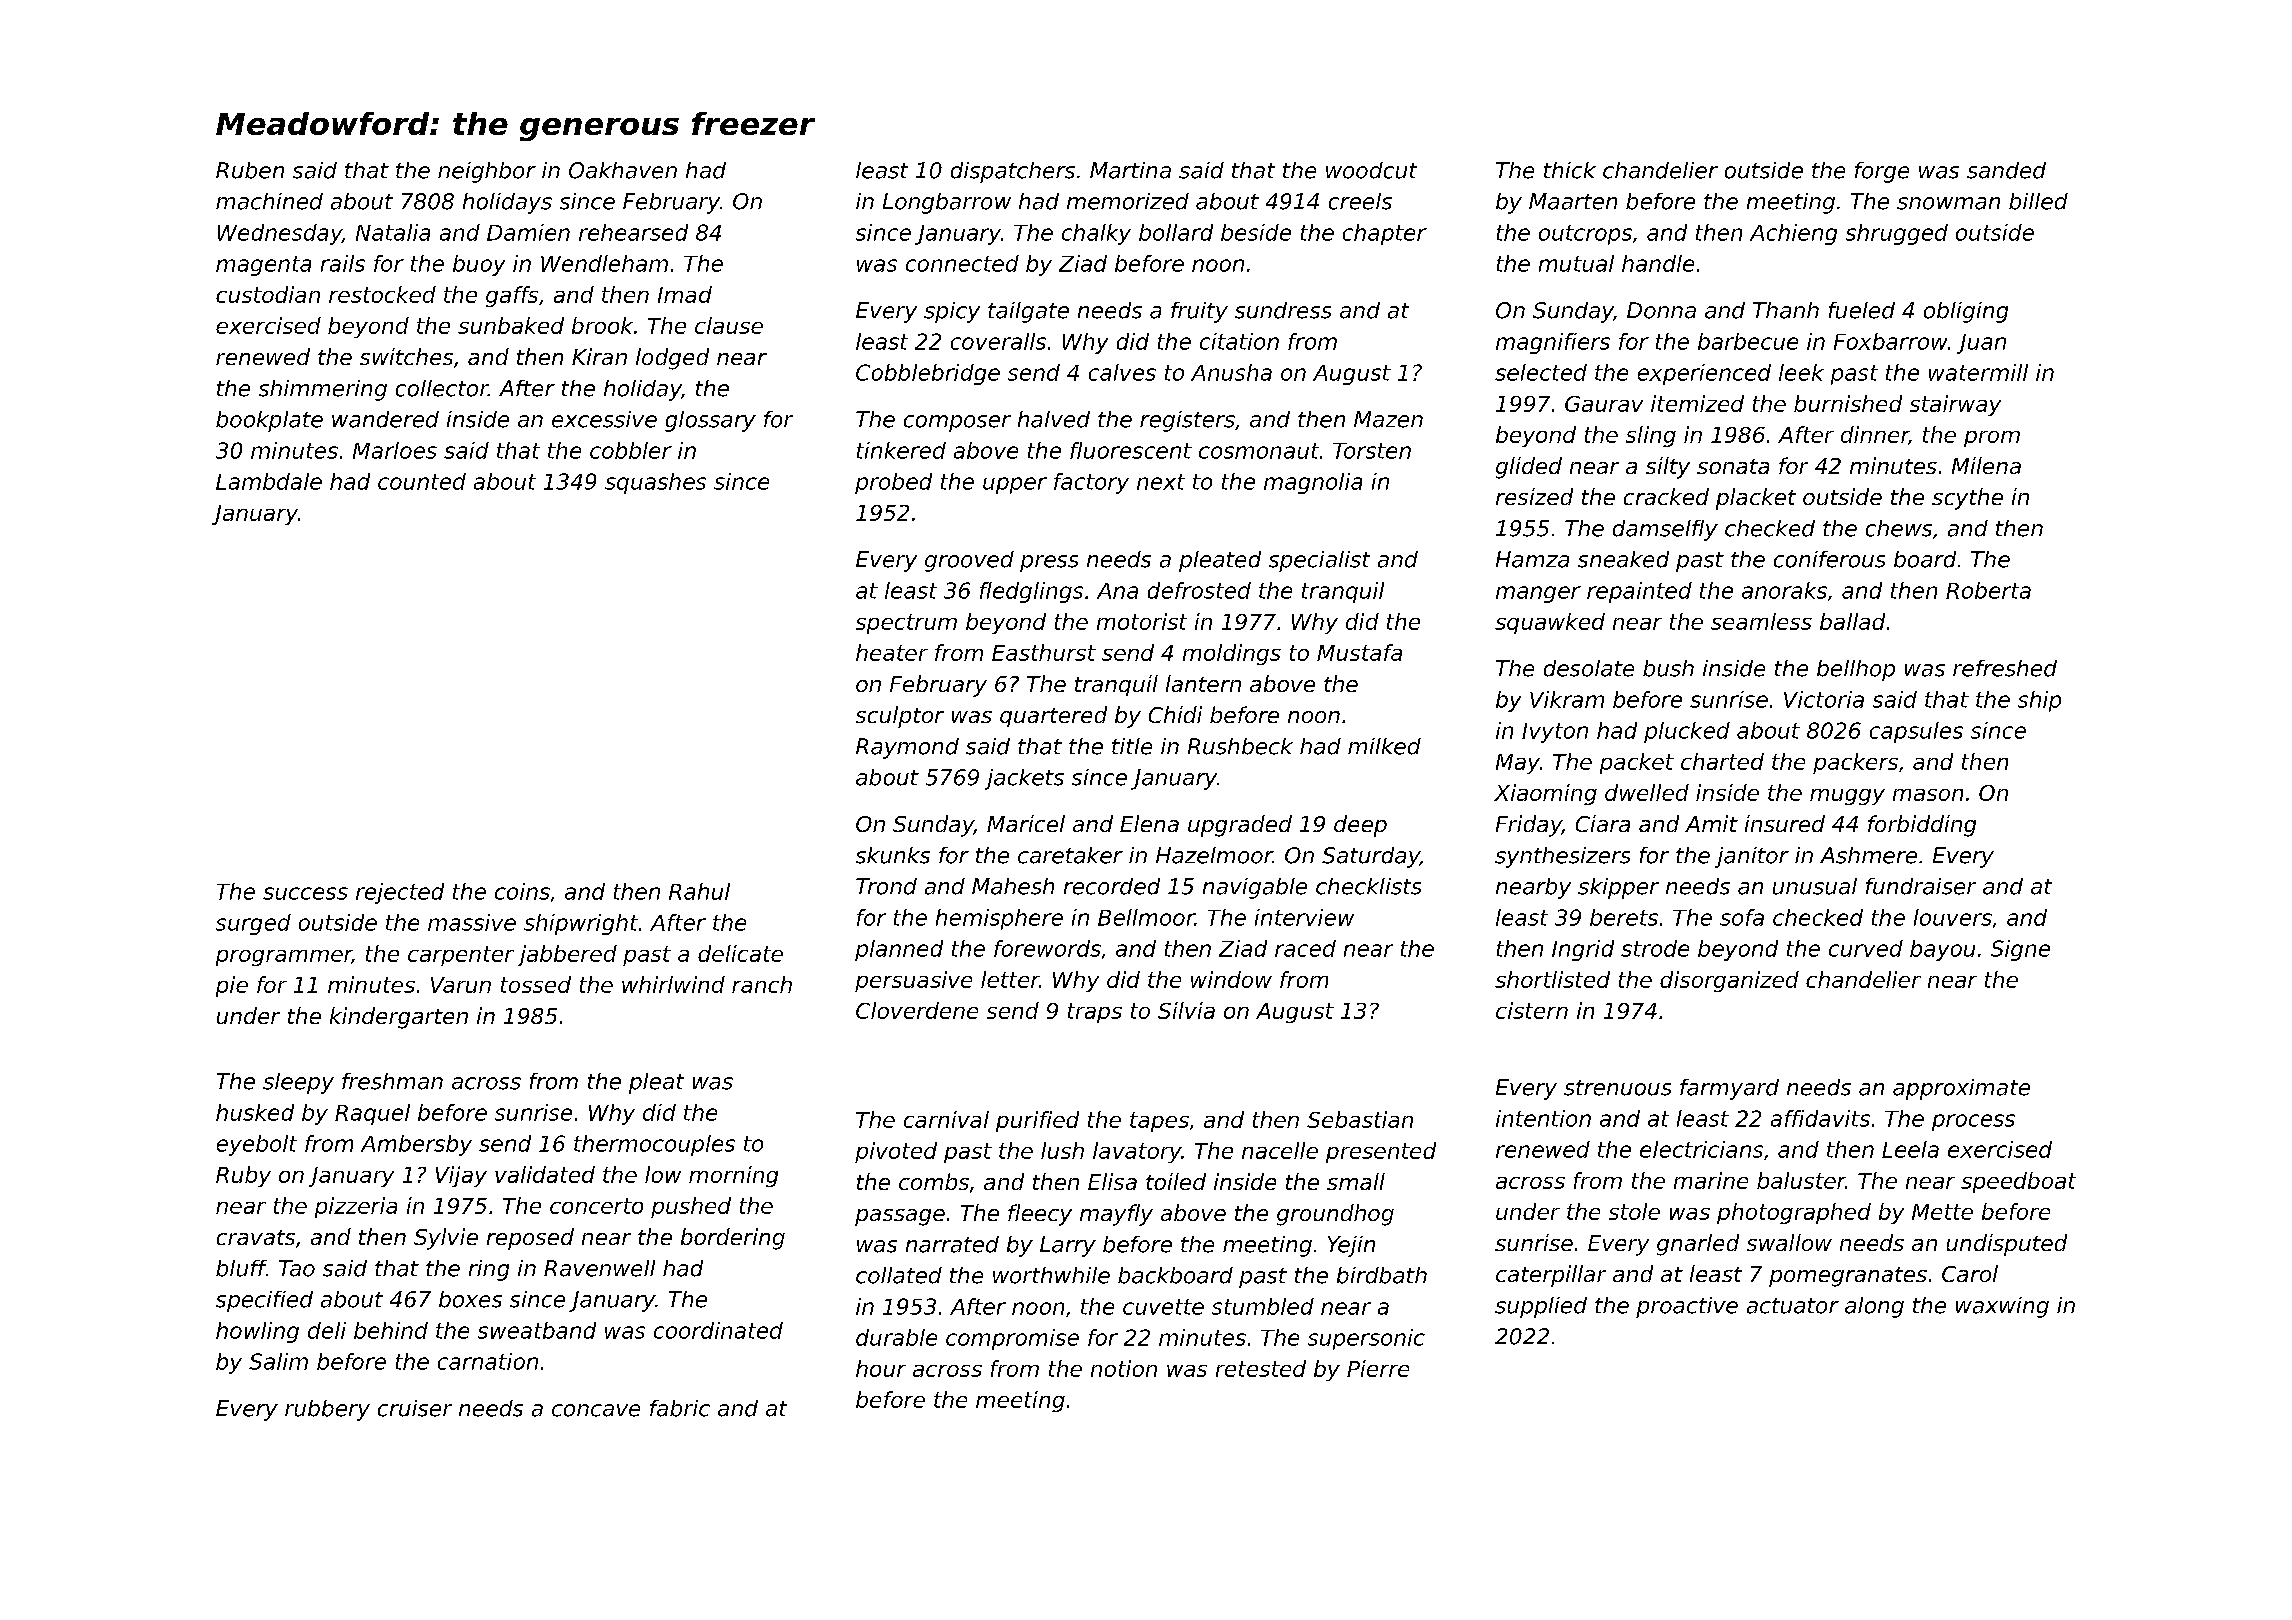 The width and height of the screenshot is (2292, 1620). Describe the element at coordinates (947, 203) in the screenshot. I see `Longbarrow` at that location.
